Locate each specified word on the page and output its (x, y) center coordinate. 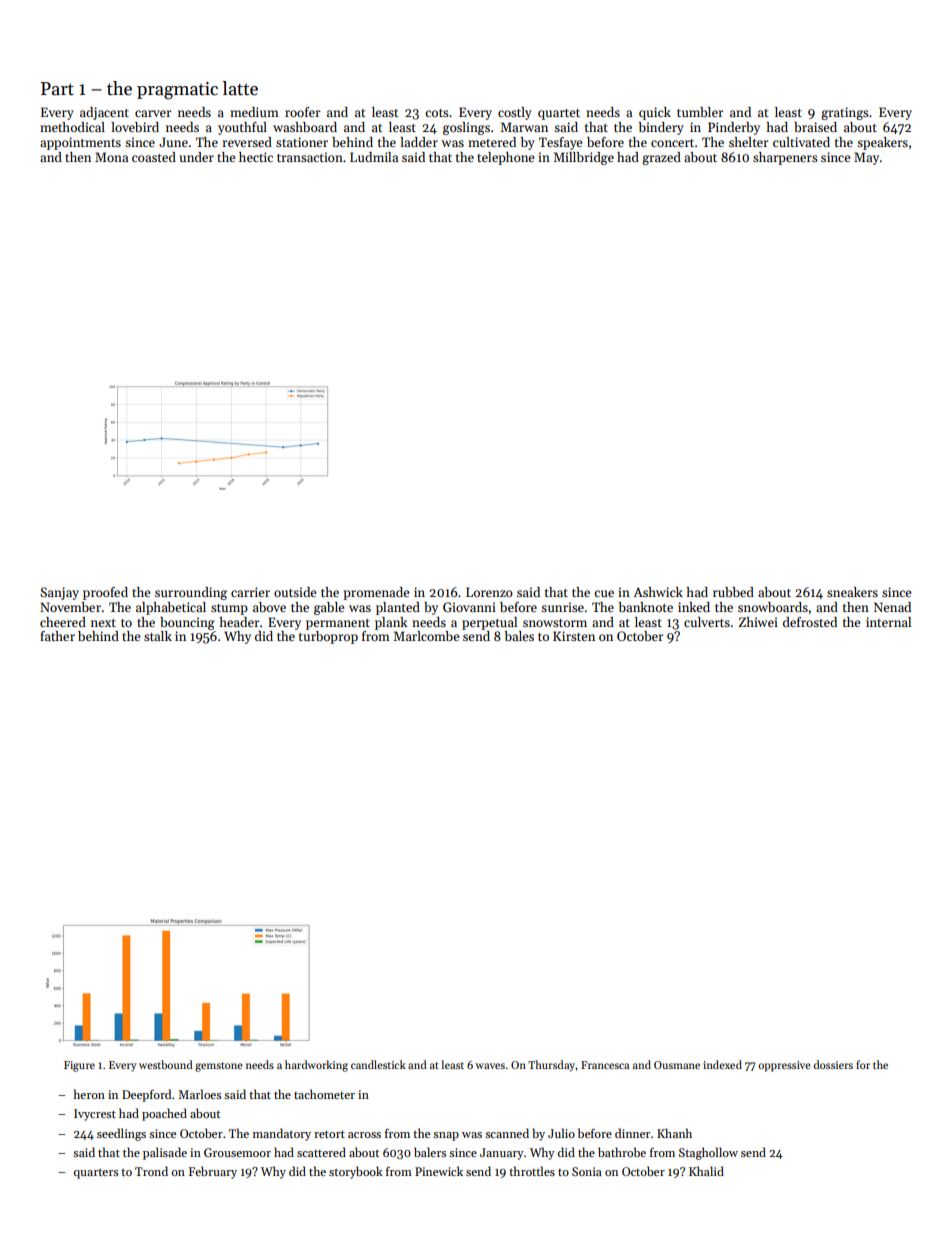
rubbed (733, 592)
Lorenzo (489, 592)
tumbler (700, 112)
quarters (96, 1173)
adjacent (104, 113)
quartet (559, 114)
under (196, 157)
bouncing (187, 623)
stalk (158, 636)
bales (519, 636)
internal (888, 622)
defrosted (810, 622)
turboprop (328, 637)
